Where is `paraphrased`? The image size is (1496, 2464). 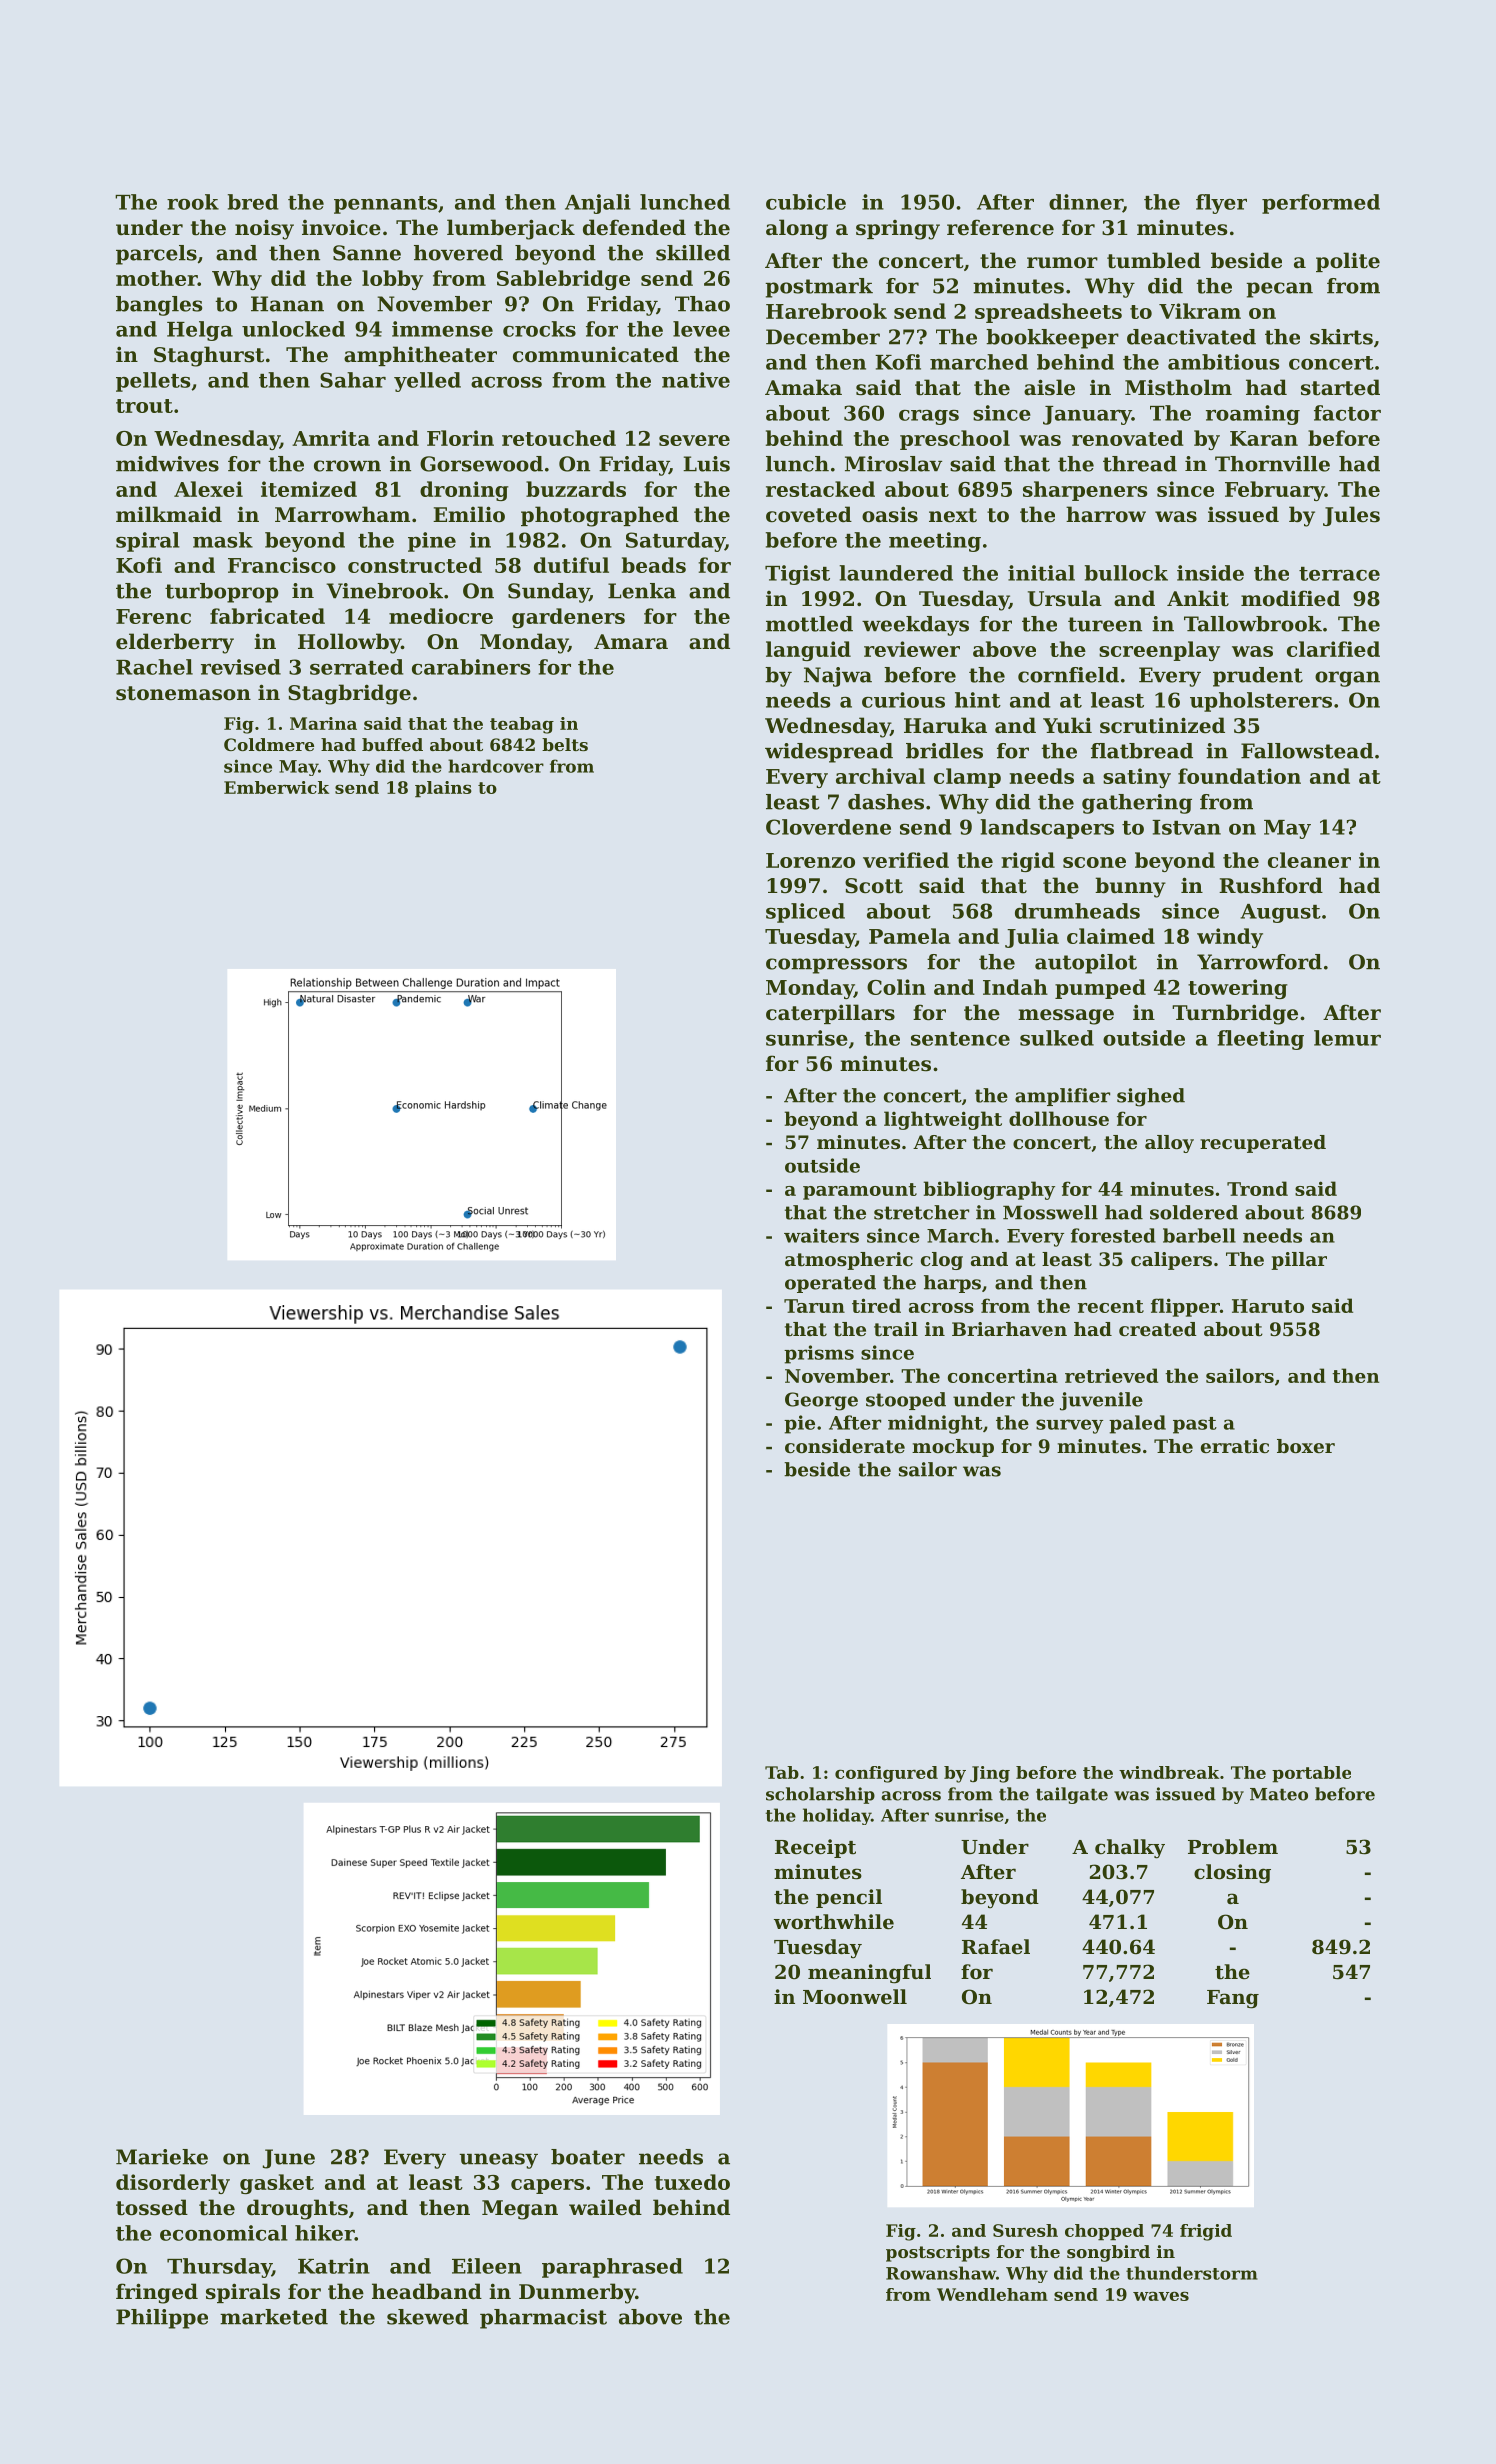
paraphrased is located at coordinates (612, 2268).
